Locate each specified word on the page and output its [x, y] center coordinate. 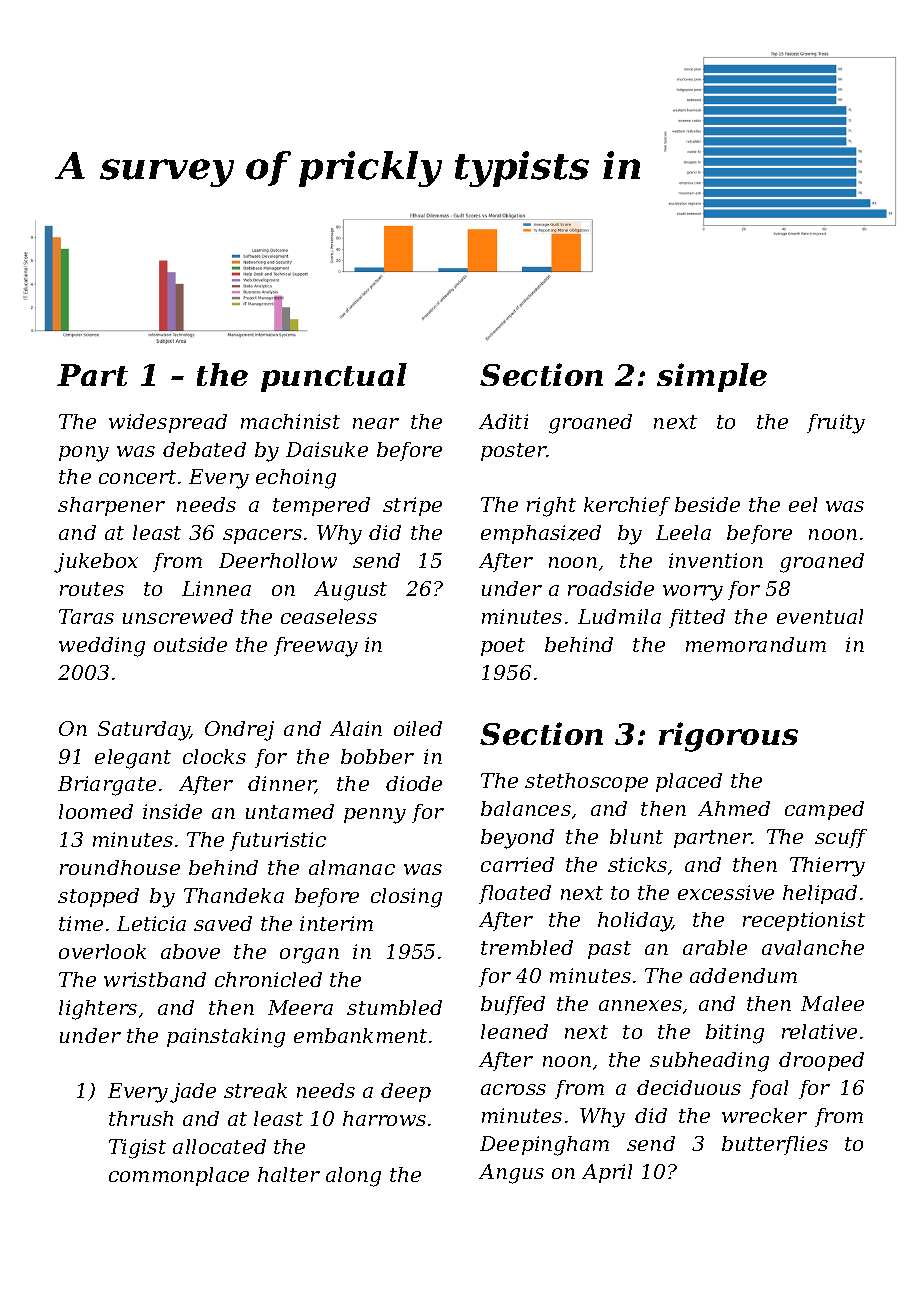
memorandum [756, 644]
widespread [168, 423]
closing [406, 898]
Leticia [151, 923]
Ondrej [239, 731]
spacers [262, 536]
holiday [635, 922]
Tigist [137, 1149]
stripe [412, 506]
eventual [820, 616]
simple [712, 377]
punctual [334, 377]
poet [503, 647]
